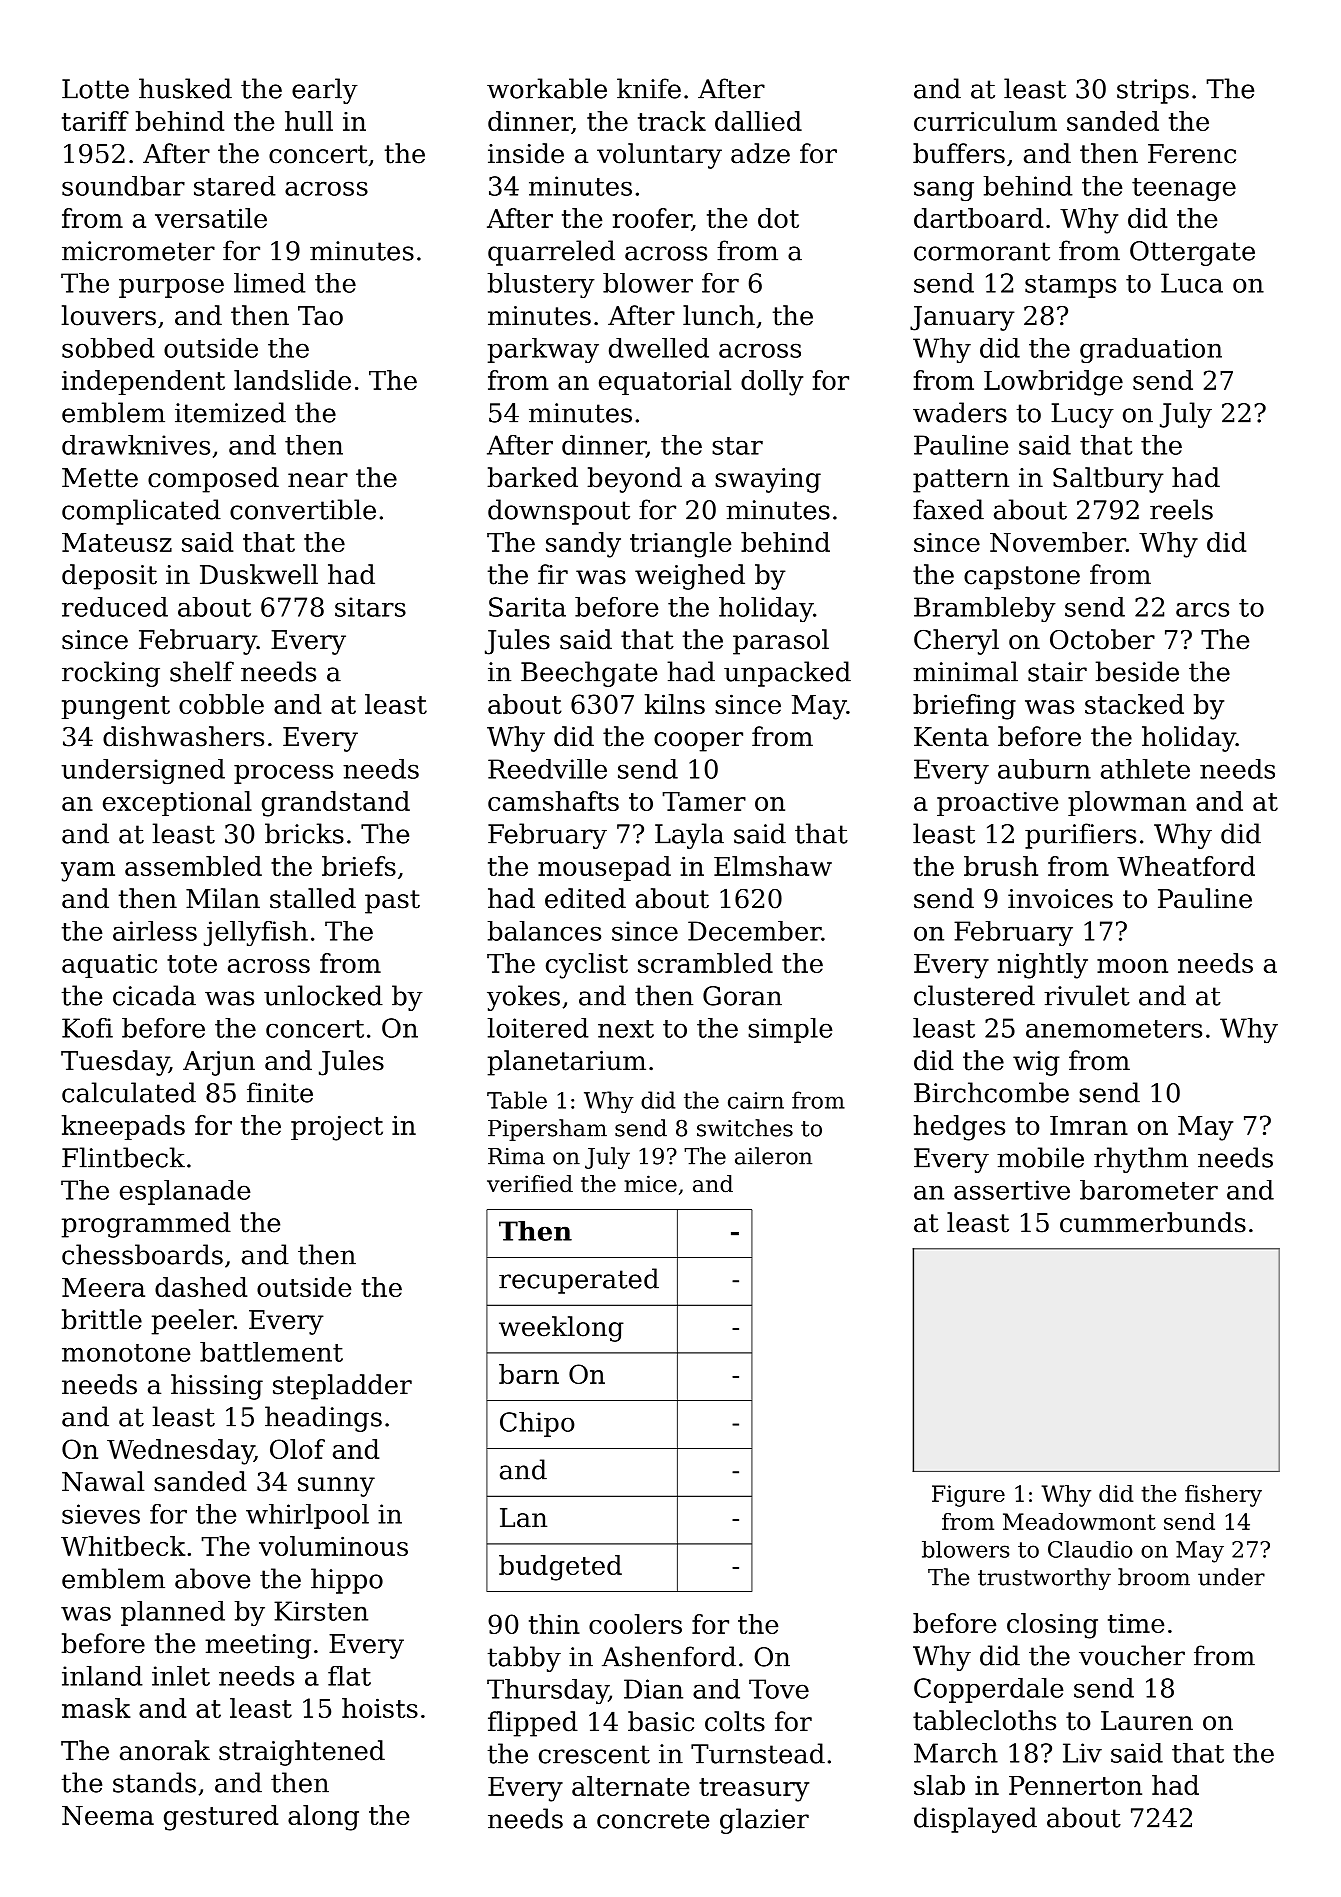 The width and height of the screenshot is (1341, 1897). Describe the element at coordinates (1145, 769) in the screenshot. I see `athlete` at that location.
